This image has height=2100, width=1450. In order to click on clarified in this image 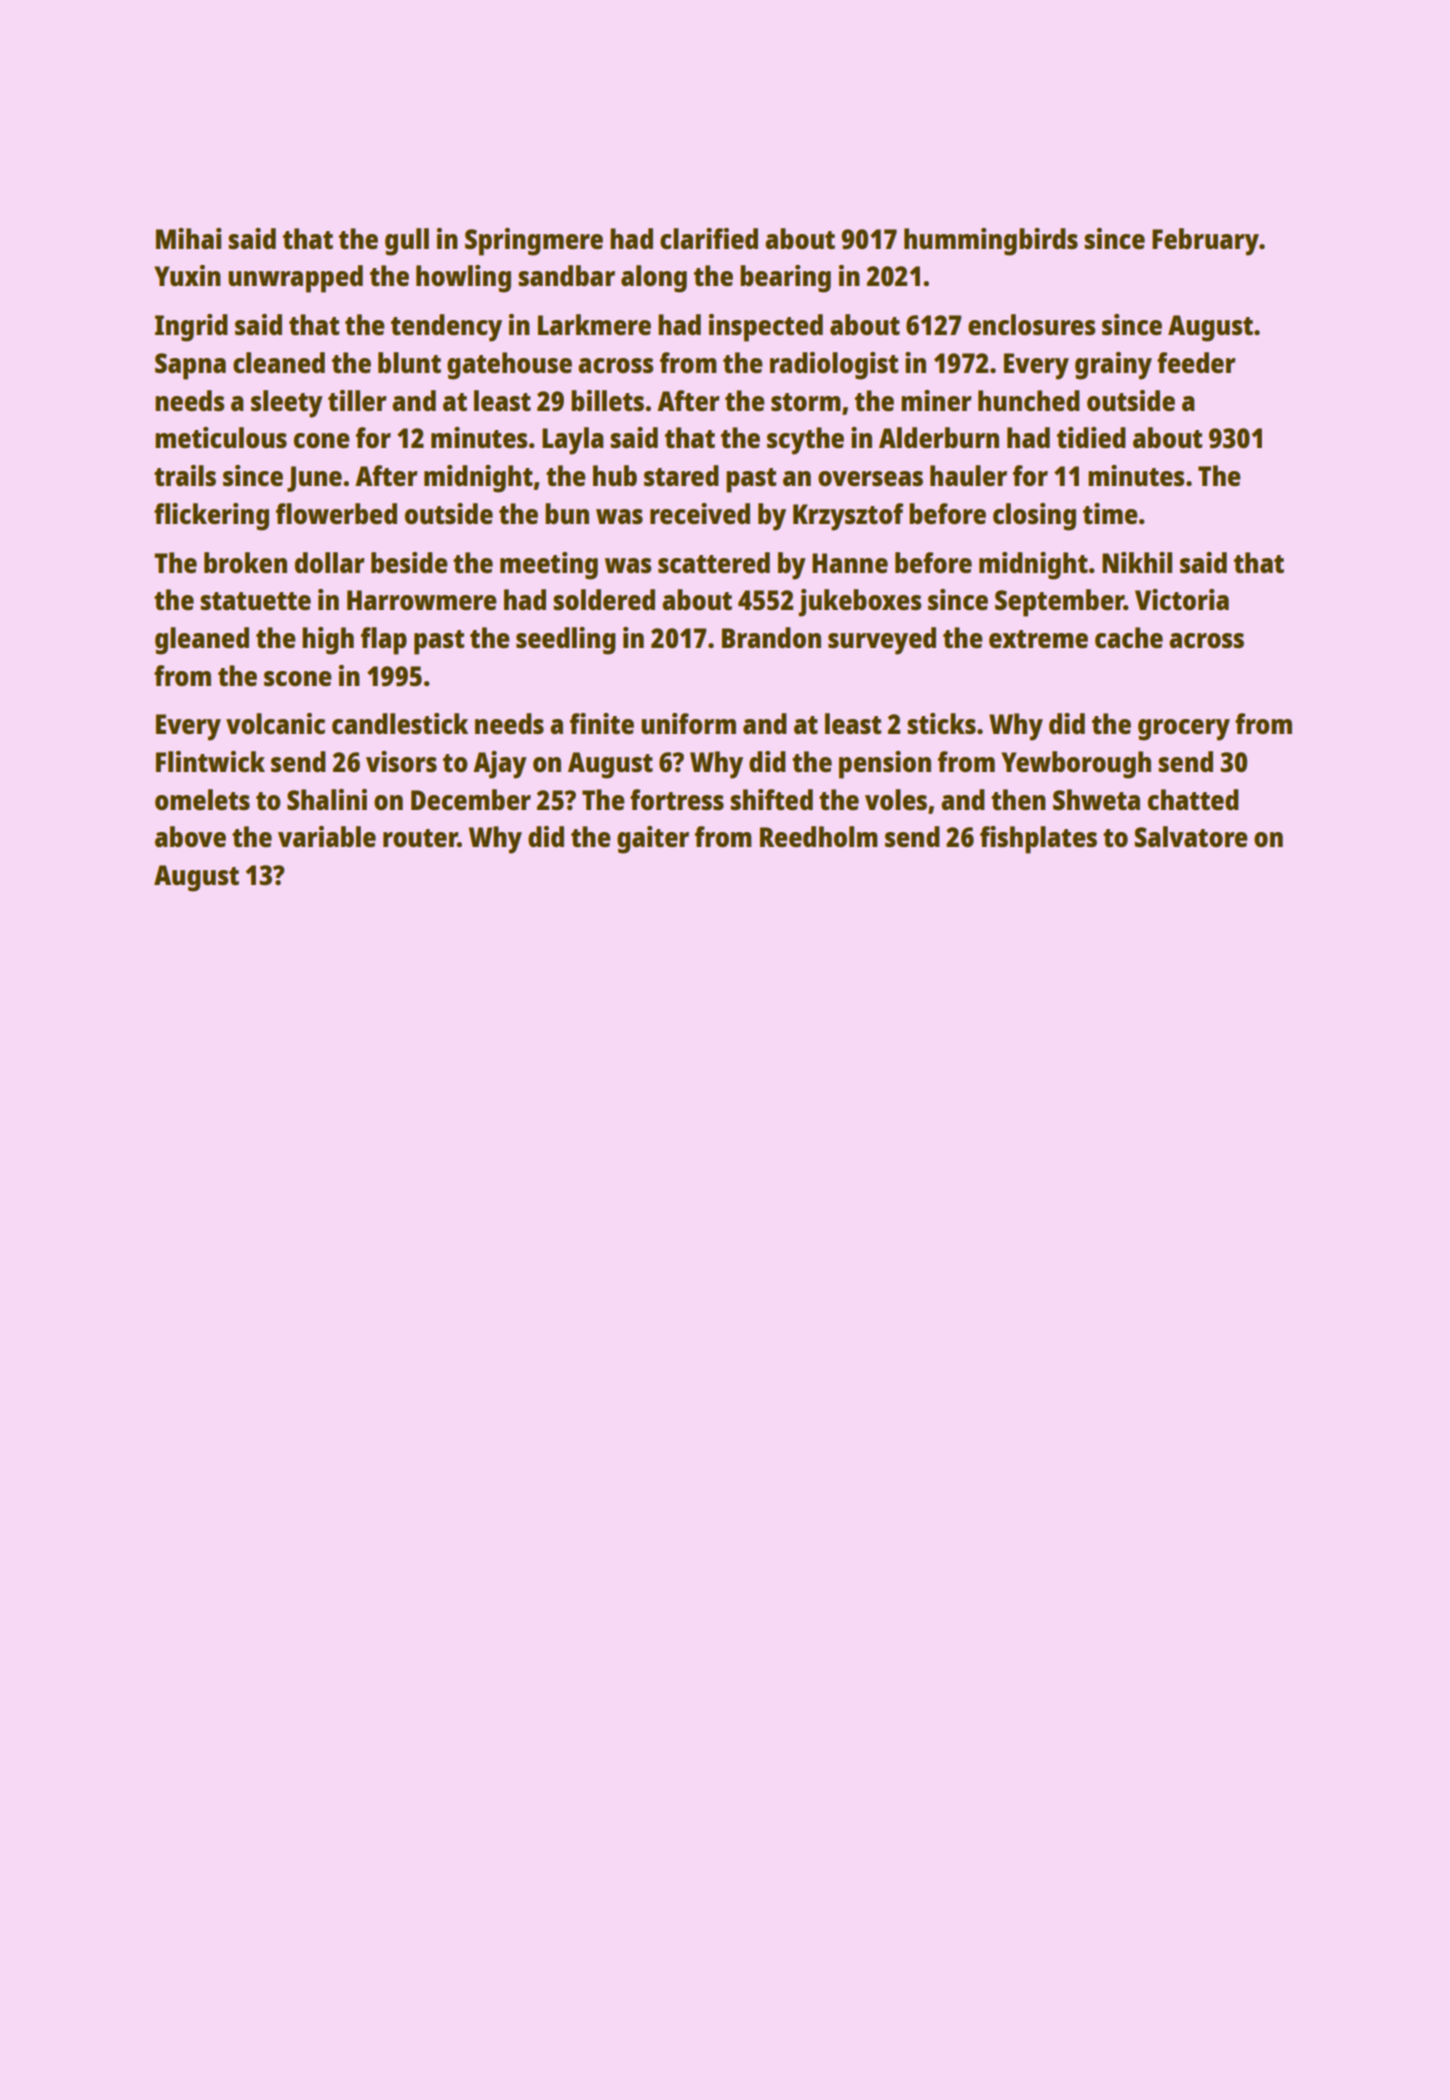, I will do `click(709, 238)`.
